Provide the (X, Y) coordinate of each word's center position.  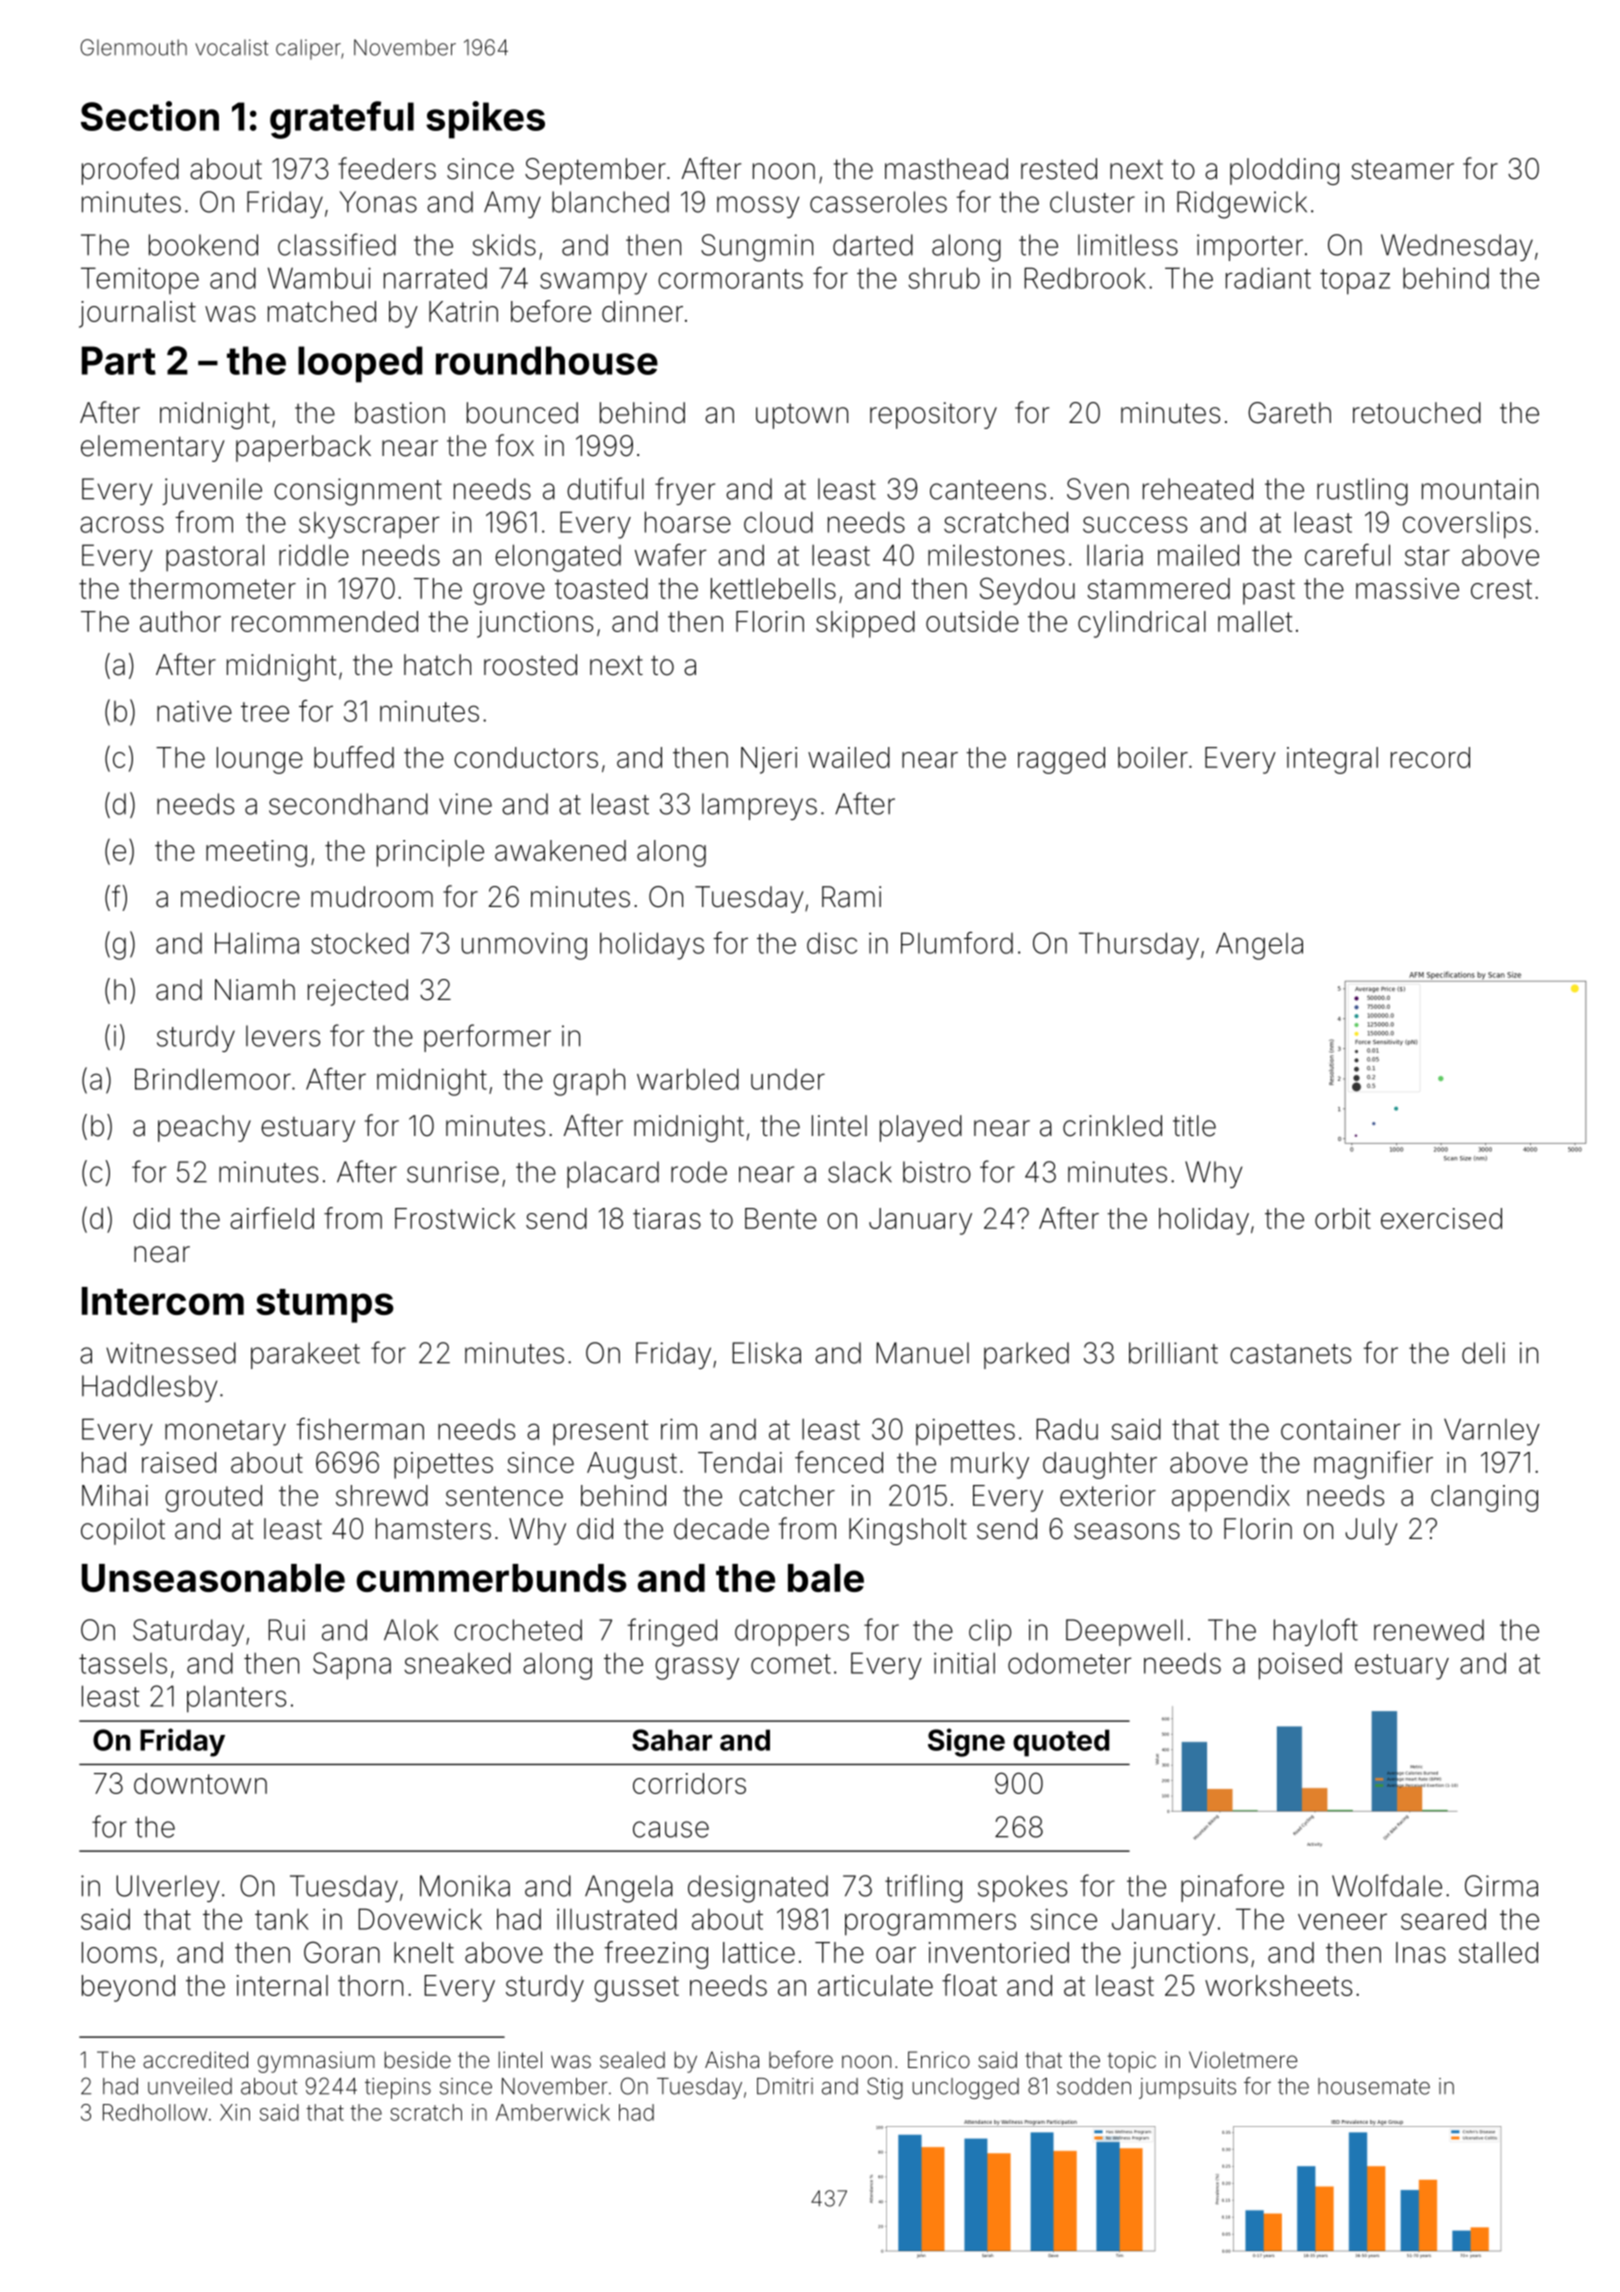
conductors (526, 757)
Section (150, 116)
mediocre (240, 897)
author (180, 621)
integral (1332, 760)
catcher (787, 1495)
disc (832, 943)
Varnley (1492, 1432)
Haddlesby (149, 1388)
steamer (1402, 169)
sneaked (457, 1663)
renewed (1429, 1630)
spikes (485, 120)
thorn (370, 1985)
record (1430, 757)
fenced (839, 1462)
